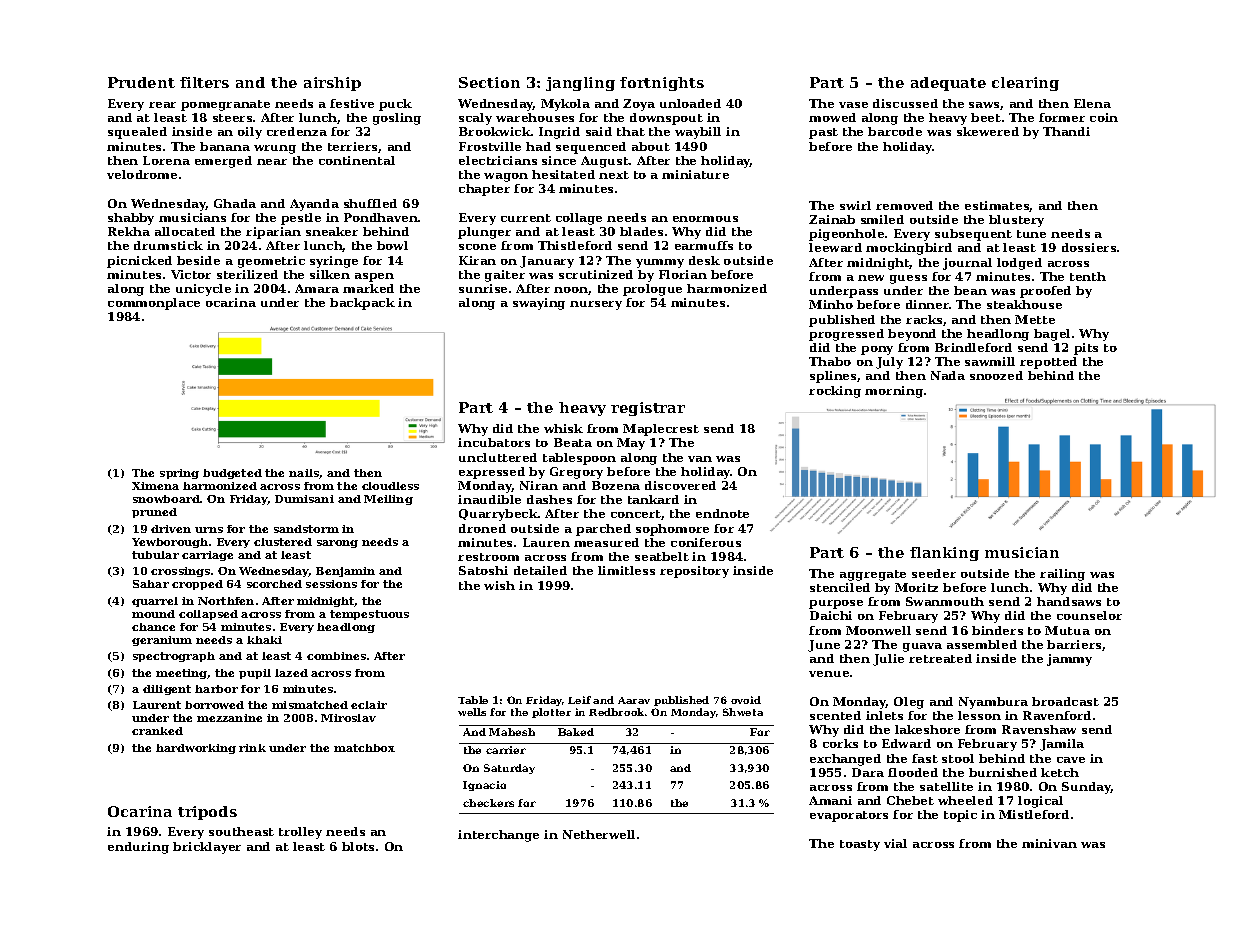  What do you see at coordinates (336, 656) in the screenshot?
I see `combines` at bounding box center [336, 656].
